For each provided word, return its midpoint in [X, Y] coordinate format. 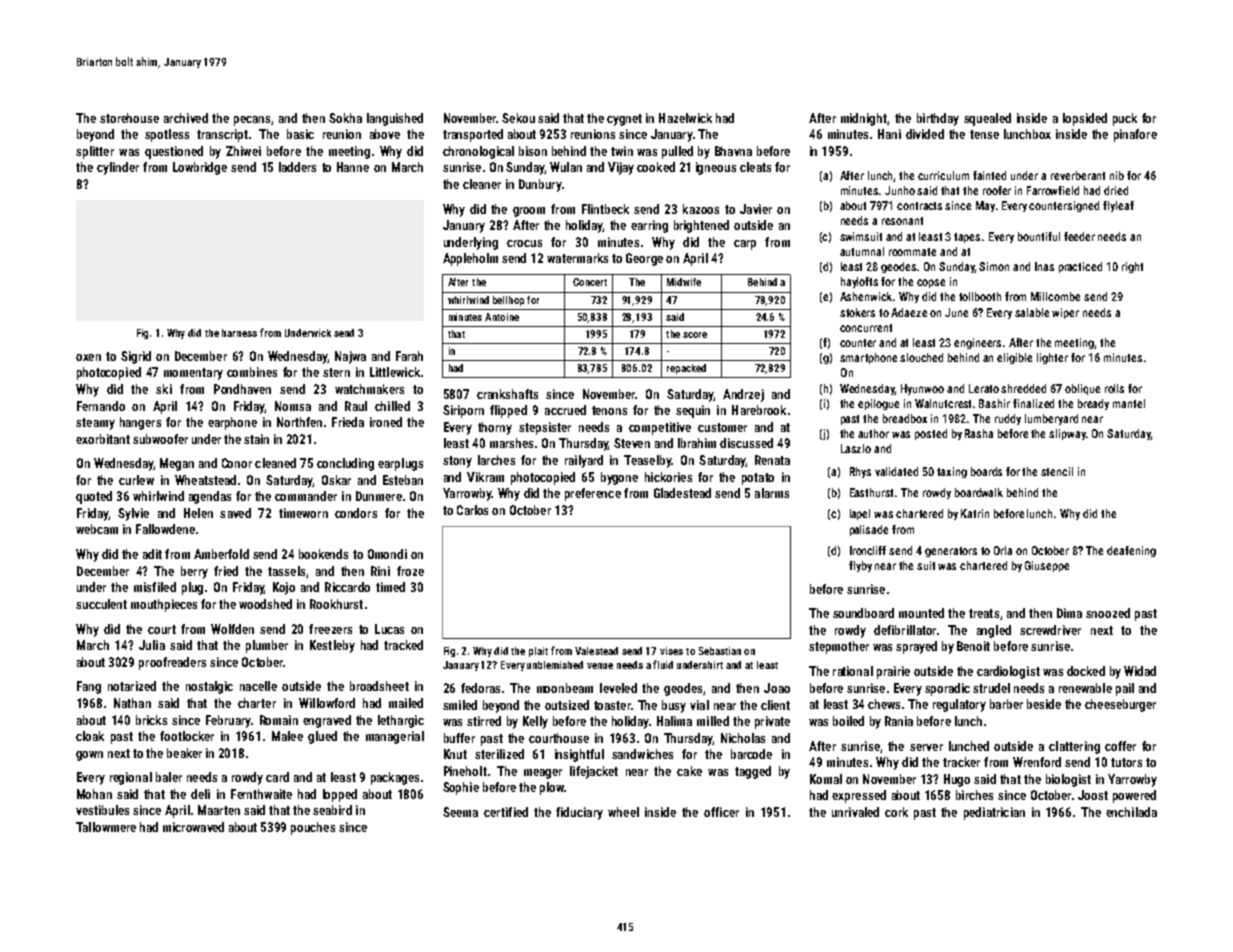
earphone [232, 423]
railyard [584, 461]
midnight [864, 119]
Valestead [596, 651]
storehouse [129, 118]
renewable [1085, 688]
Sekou [518, 118]
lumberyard [1051, 419]
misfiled [155, 587]
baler [169, 777]
